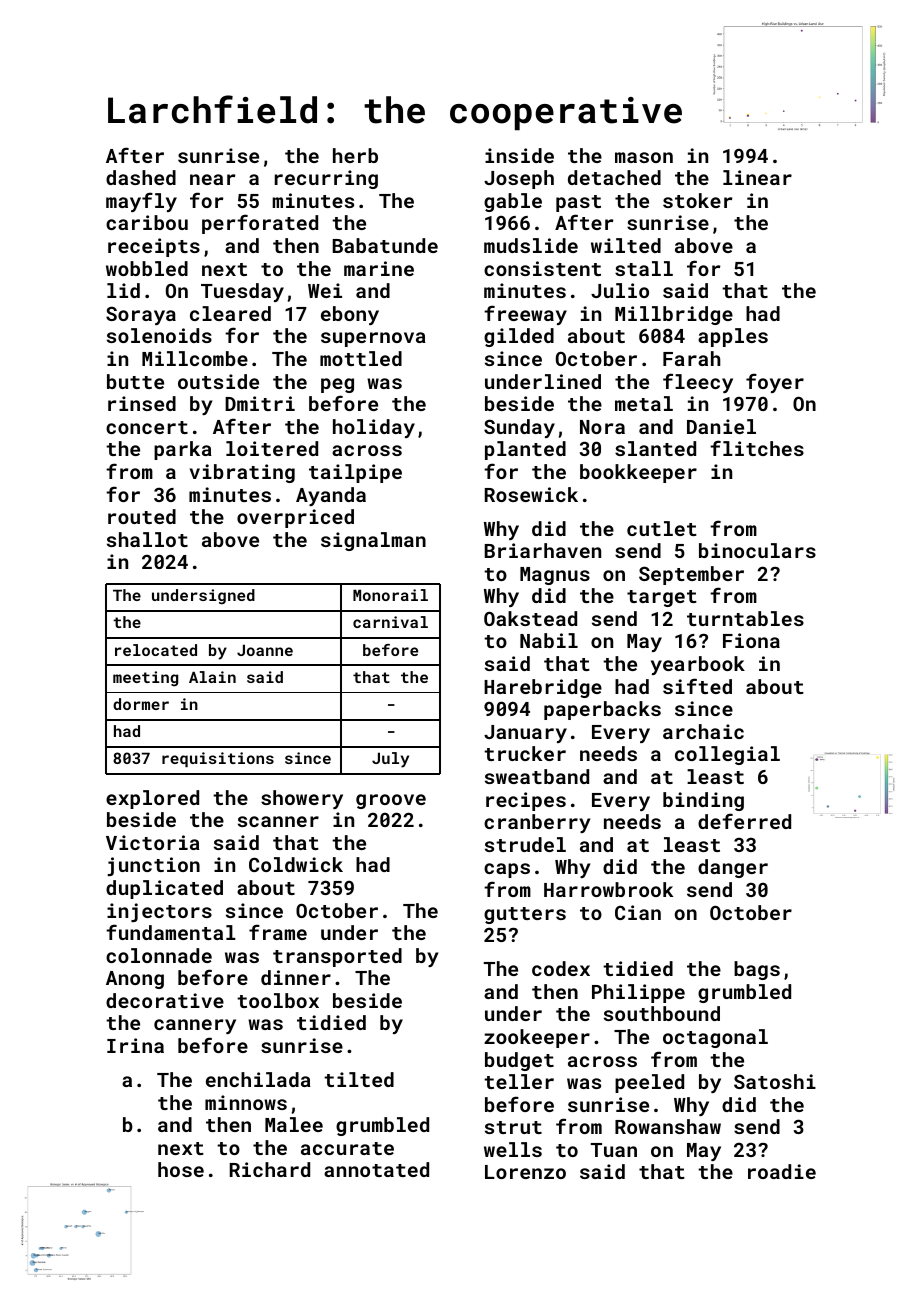 This screenshot has height=1311, width=924. What do you see at coordinates (530, 618) in the screenshot?
I see `Oakstead` at bounding box center [530, 618].
